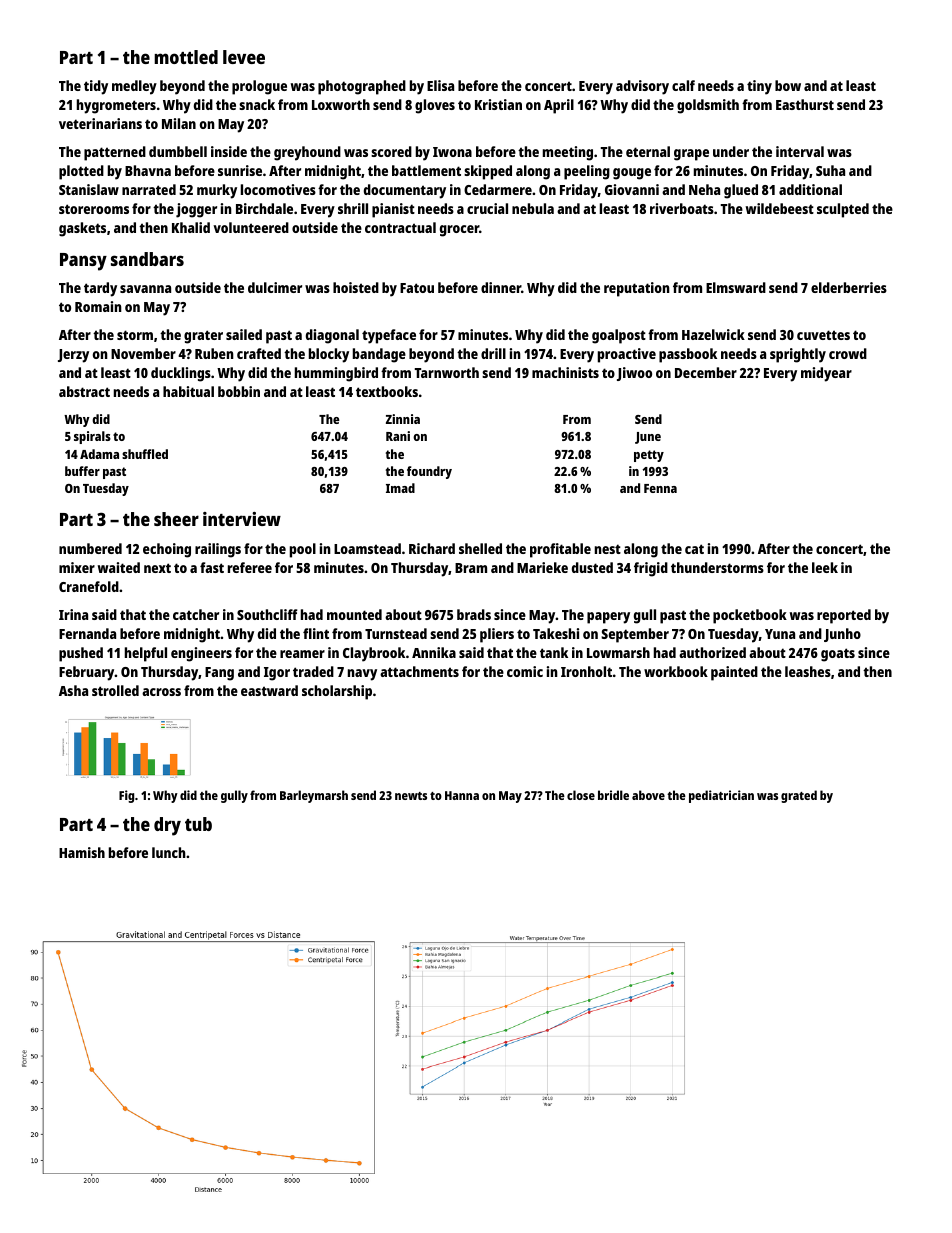  I want to click on Hamish, so click(82, 852).
